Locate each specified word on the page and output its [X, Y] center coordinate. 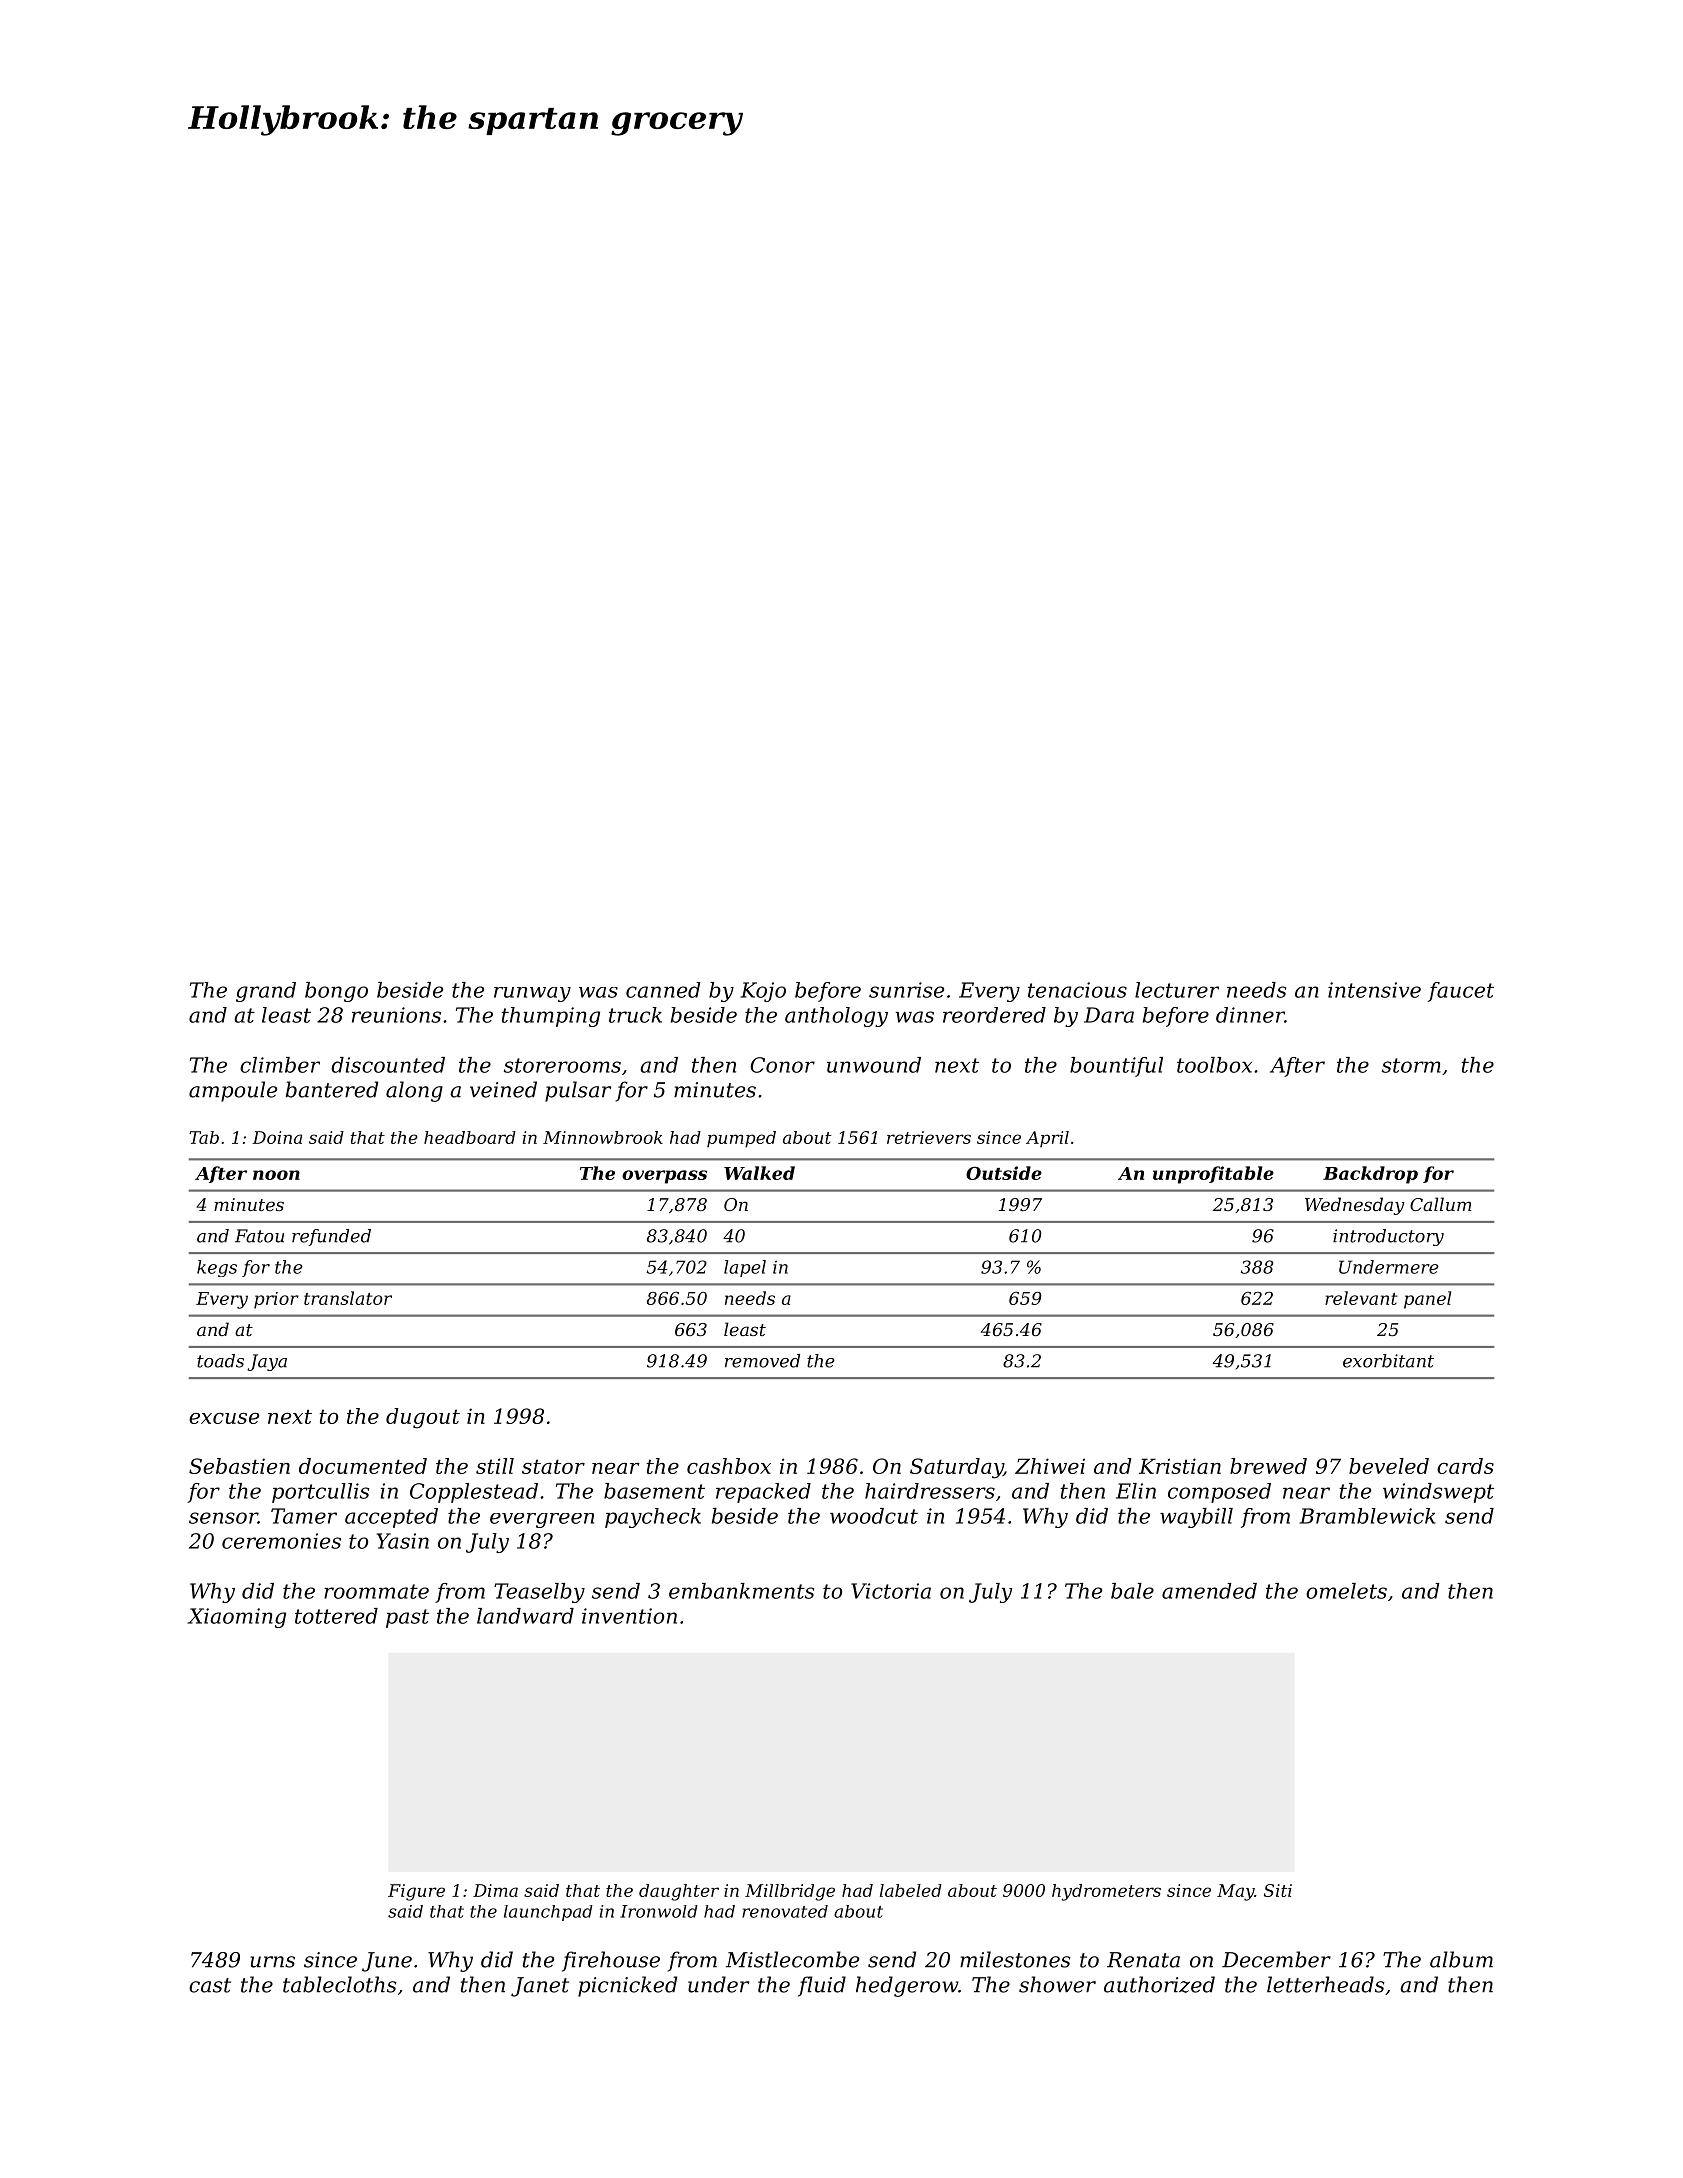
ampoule [233, 1091]
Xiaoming [236, 1618]
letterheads [1326, 1984]
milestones [1015, 1959]
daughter [679, 1892]
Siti [1278, 1890]
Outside [1004, 1173]
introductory [1388, 1237]
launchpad [548, 1913]
